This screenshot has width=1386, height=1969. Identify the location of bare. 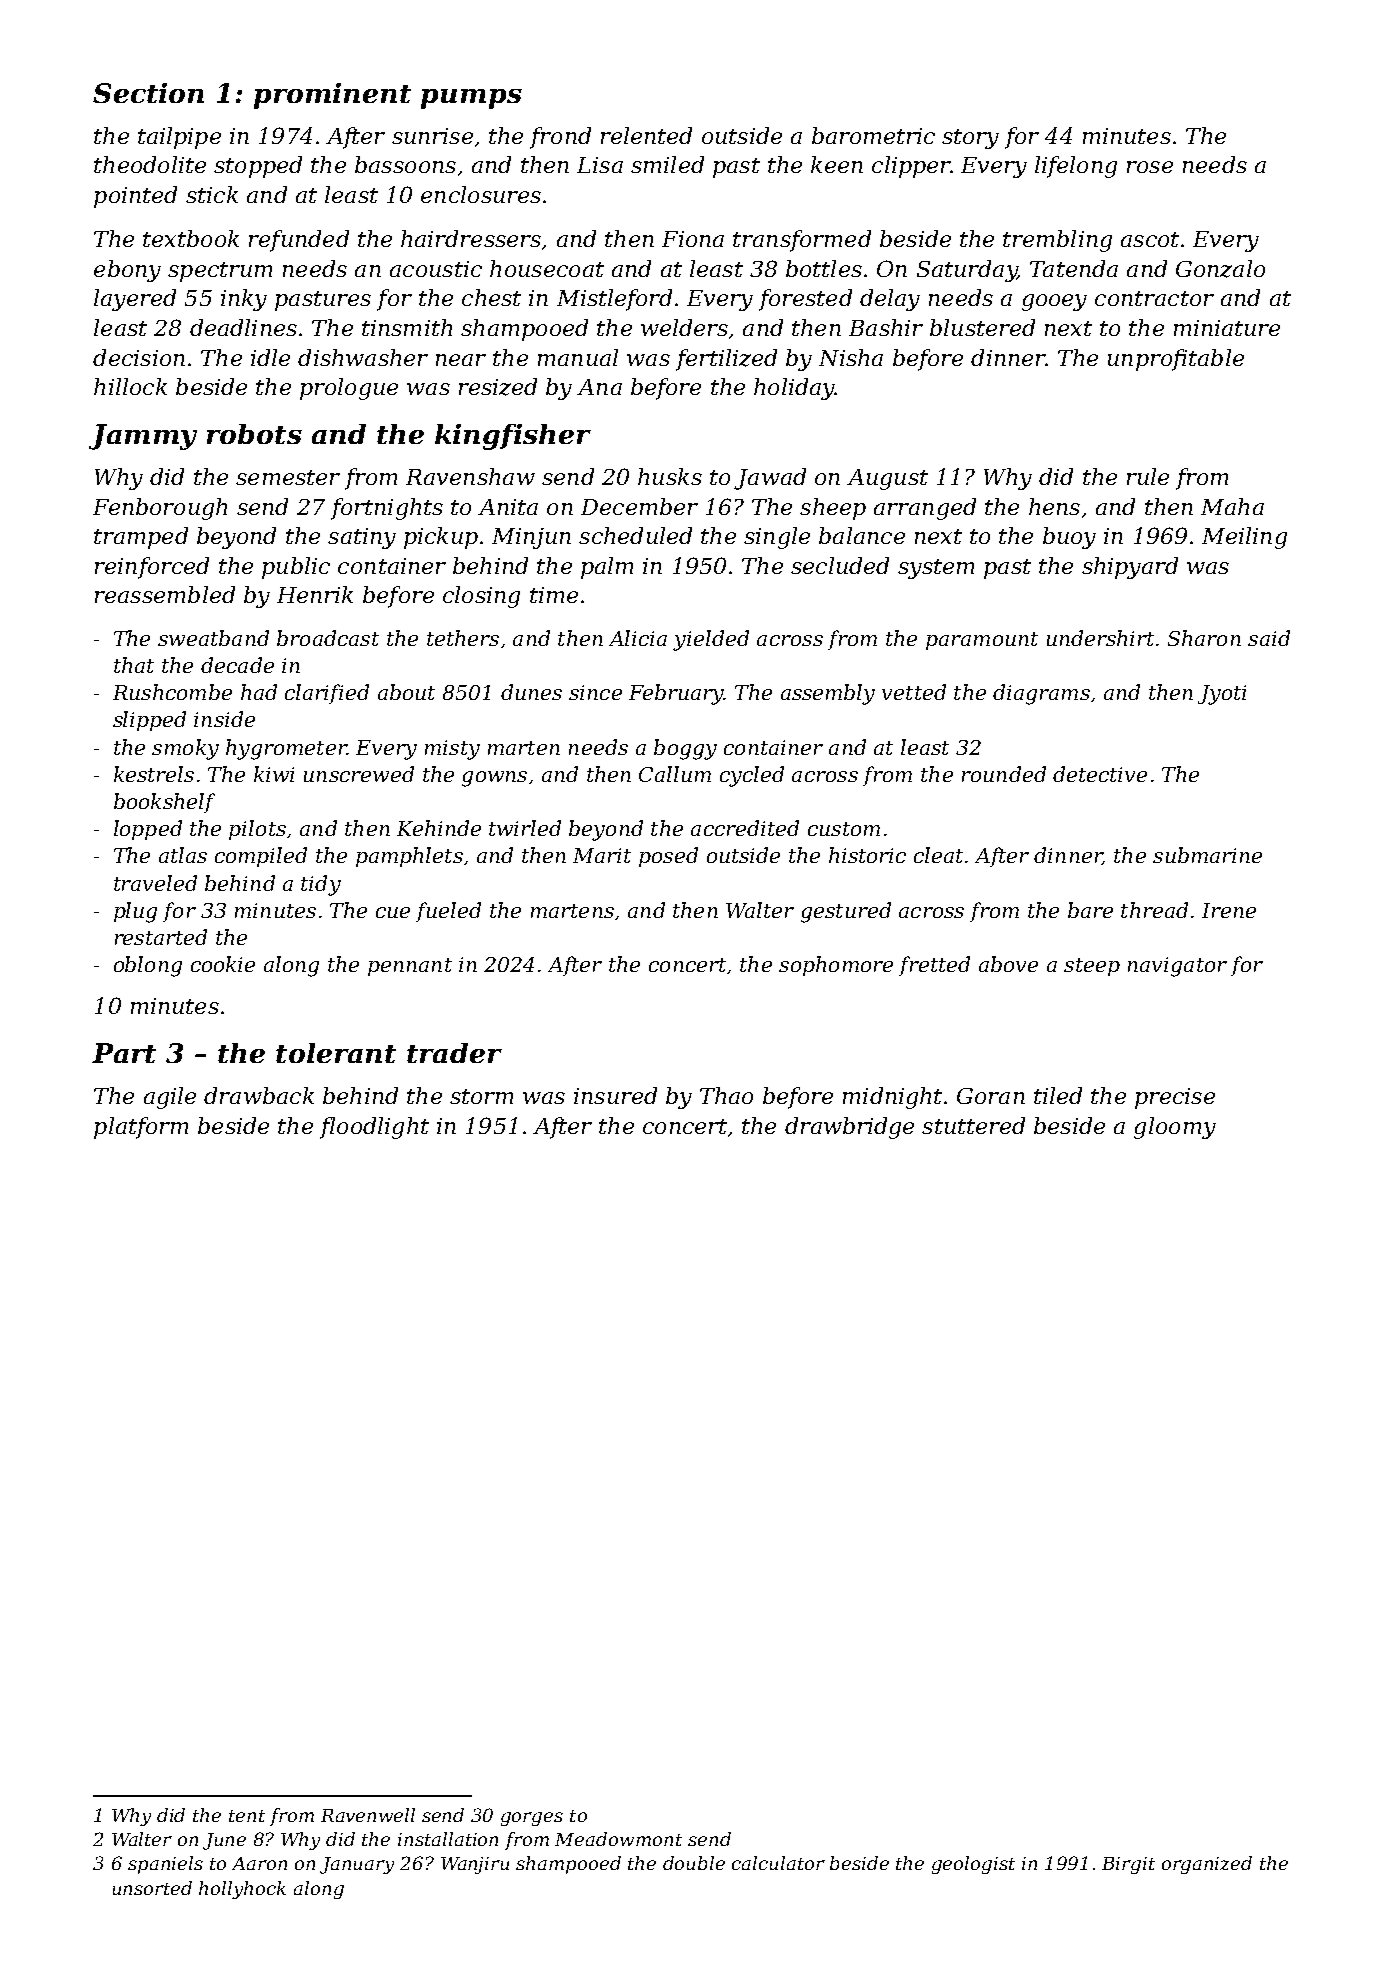
(1090, 910).
